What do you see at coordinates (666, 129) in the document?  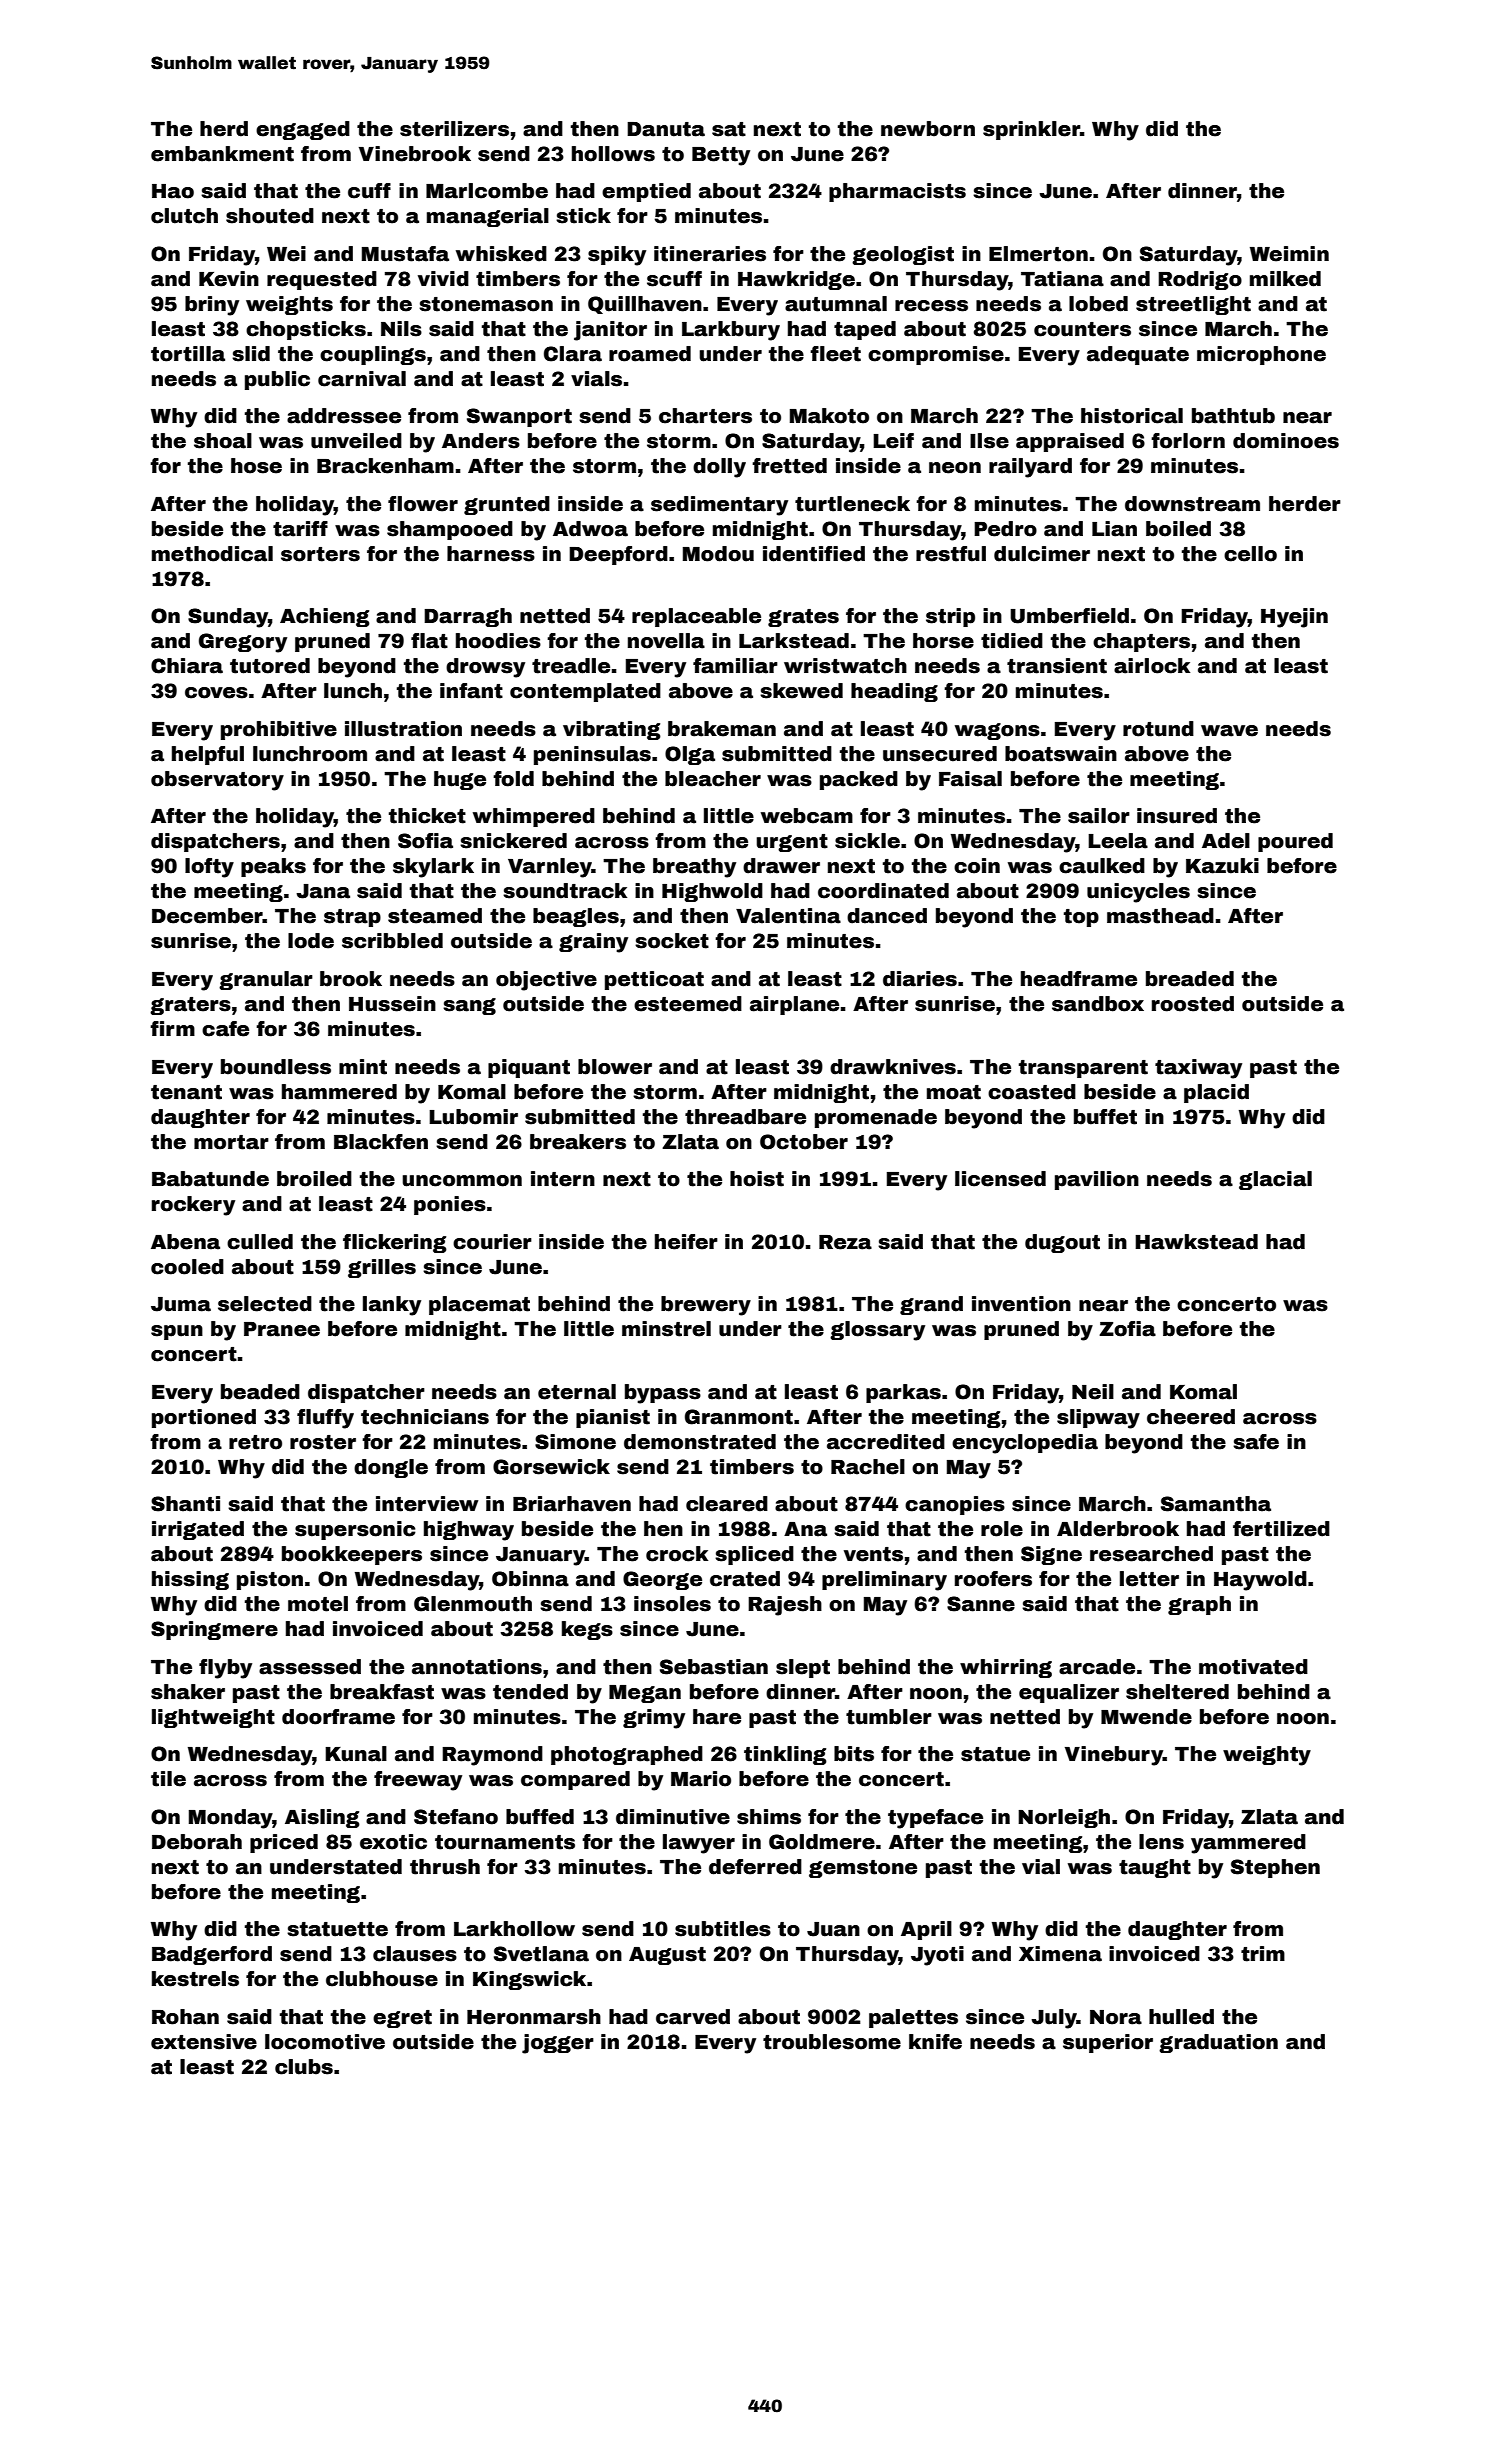 I see `Danuta` at bounding box center [666, 129].
